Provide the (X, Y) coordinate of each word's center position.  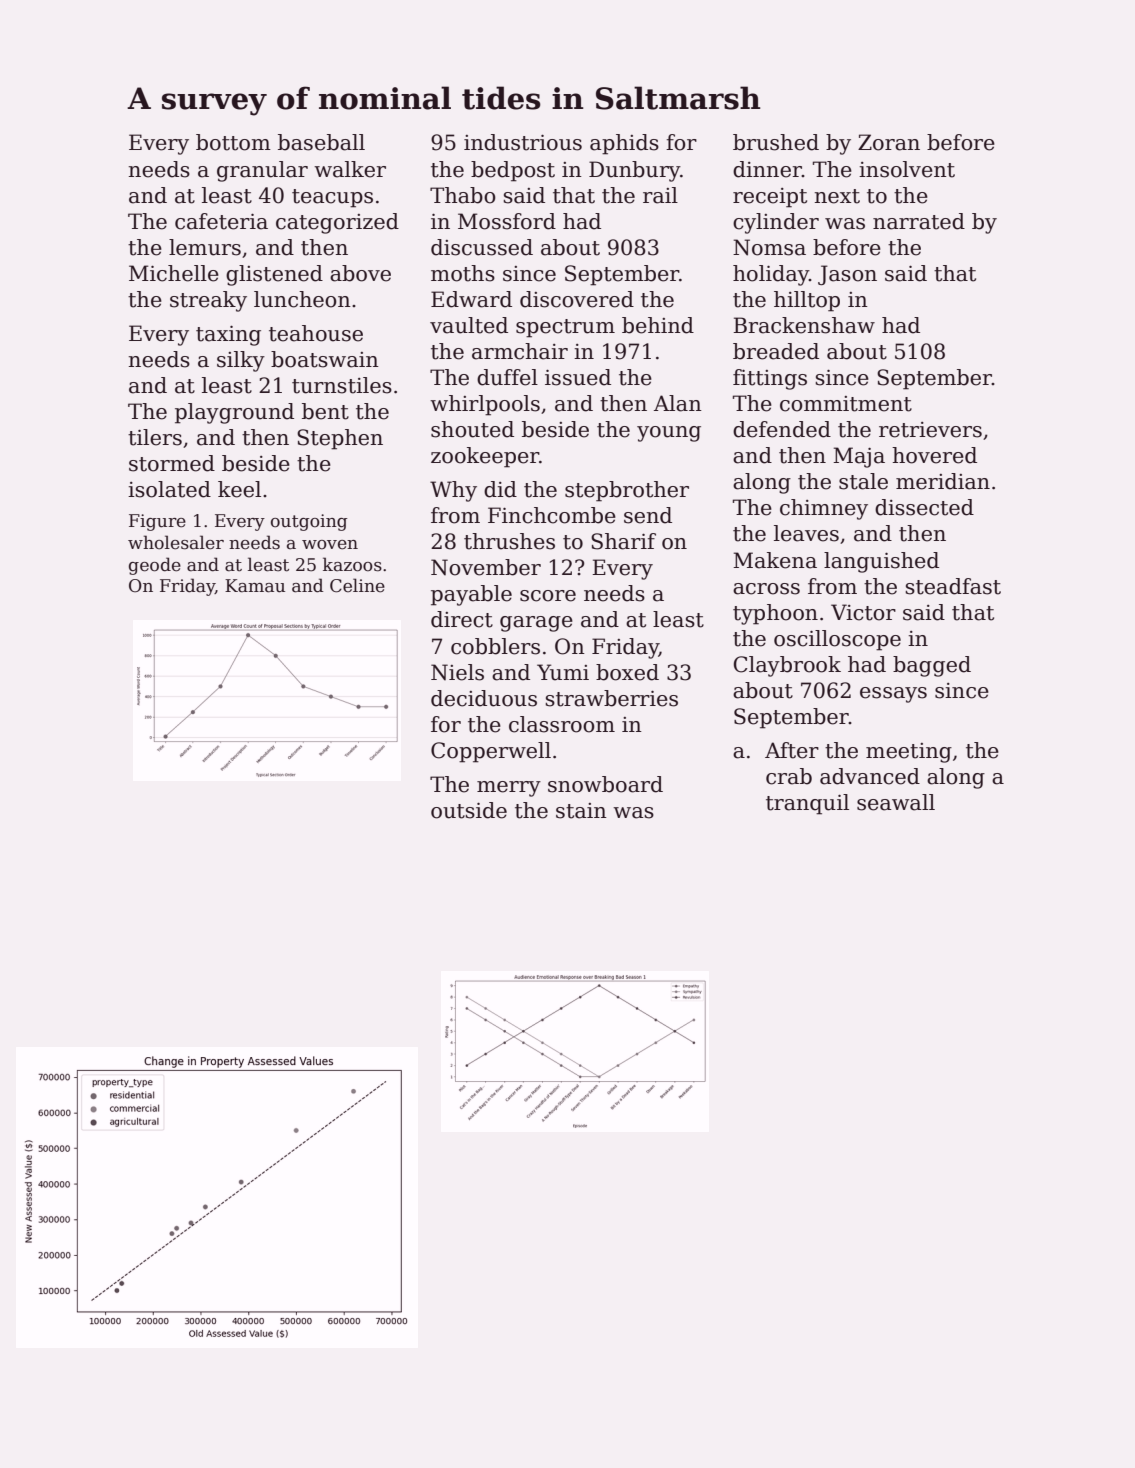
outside (469, 810)
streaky (208, 301)
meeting (909, 753)
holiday (771, 275)
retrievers (930, 430)
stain (581, 811)
